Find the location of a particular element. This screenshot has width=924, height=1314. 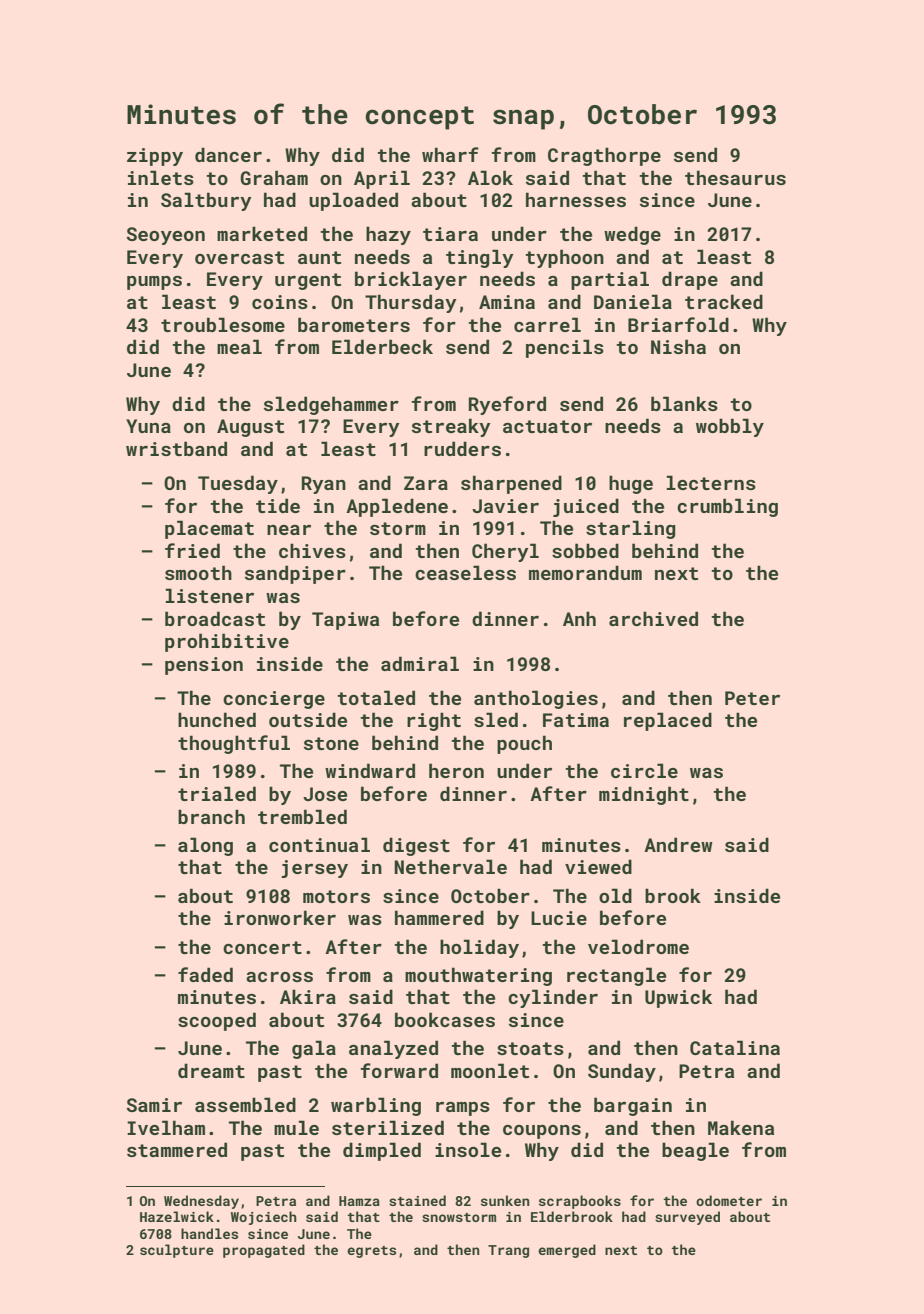

Peter is located at coordinates (752, 698).
